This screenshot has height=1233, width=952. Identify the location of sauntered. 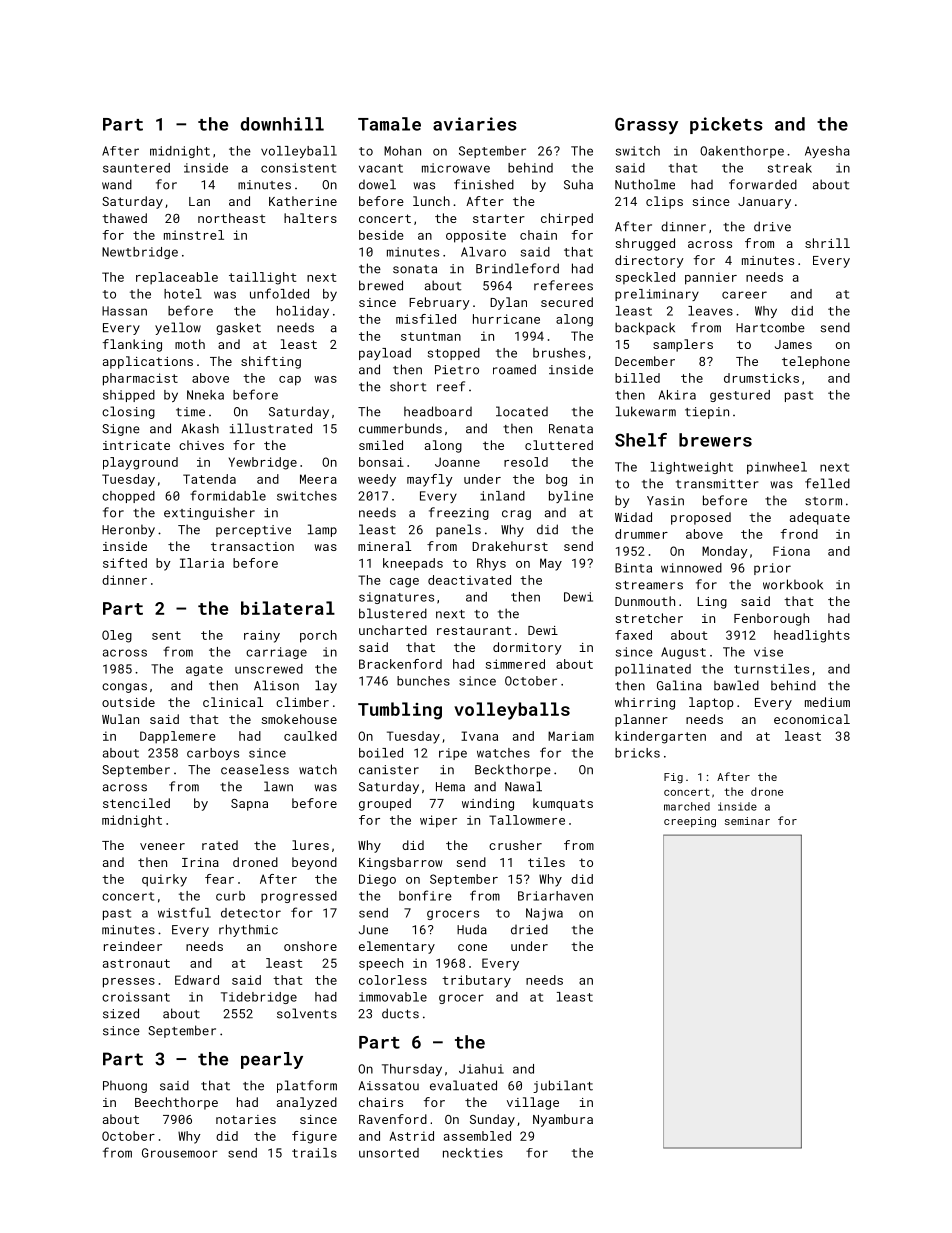
(136, 168).
